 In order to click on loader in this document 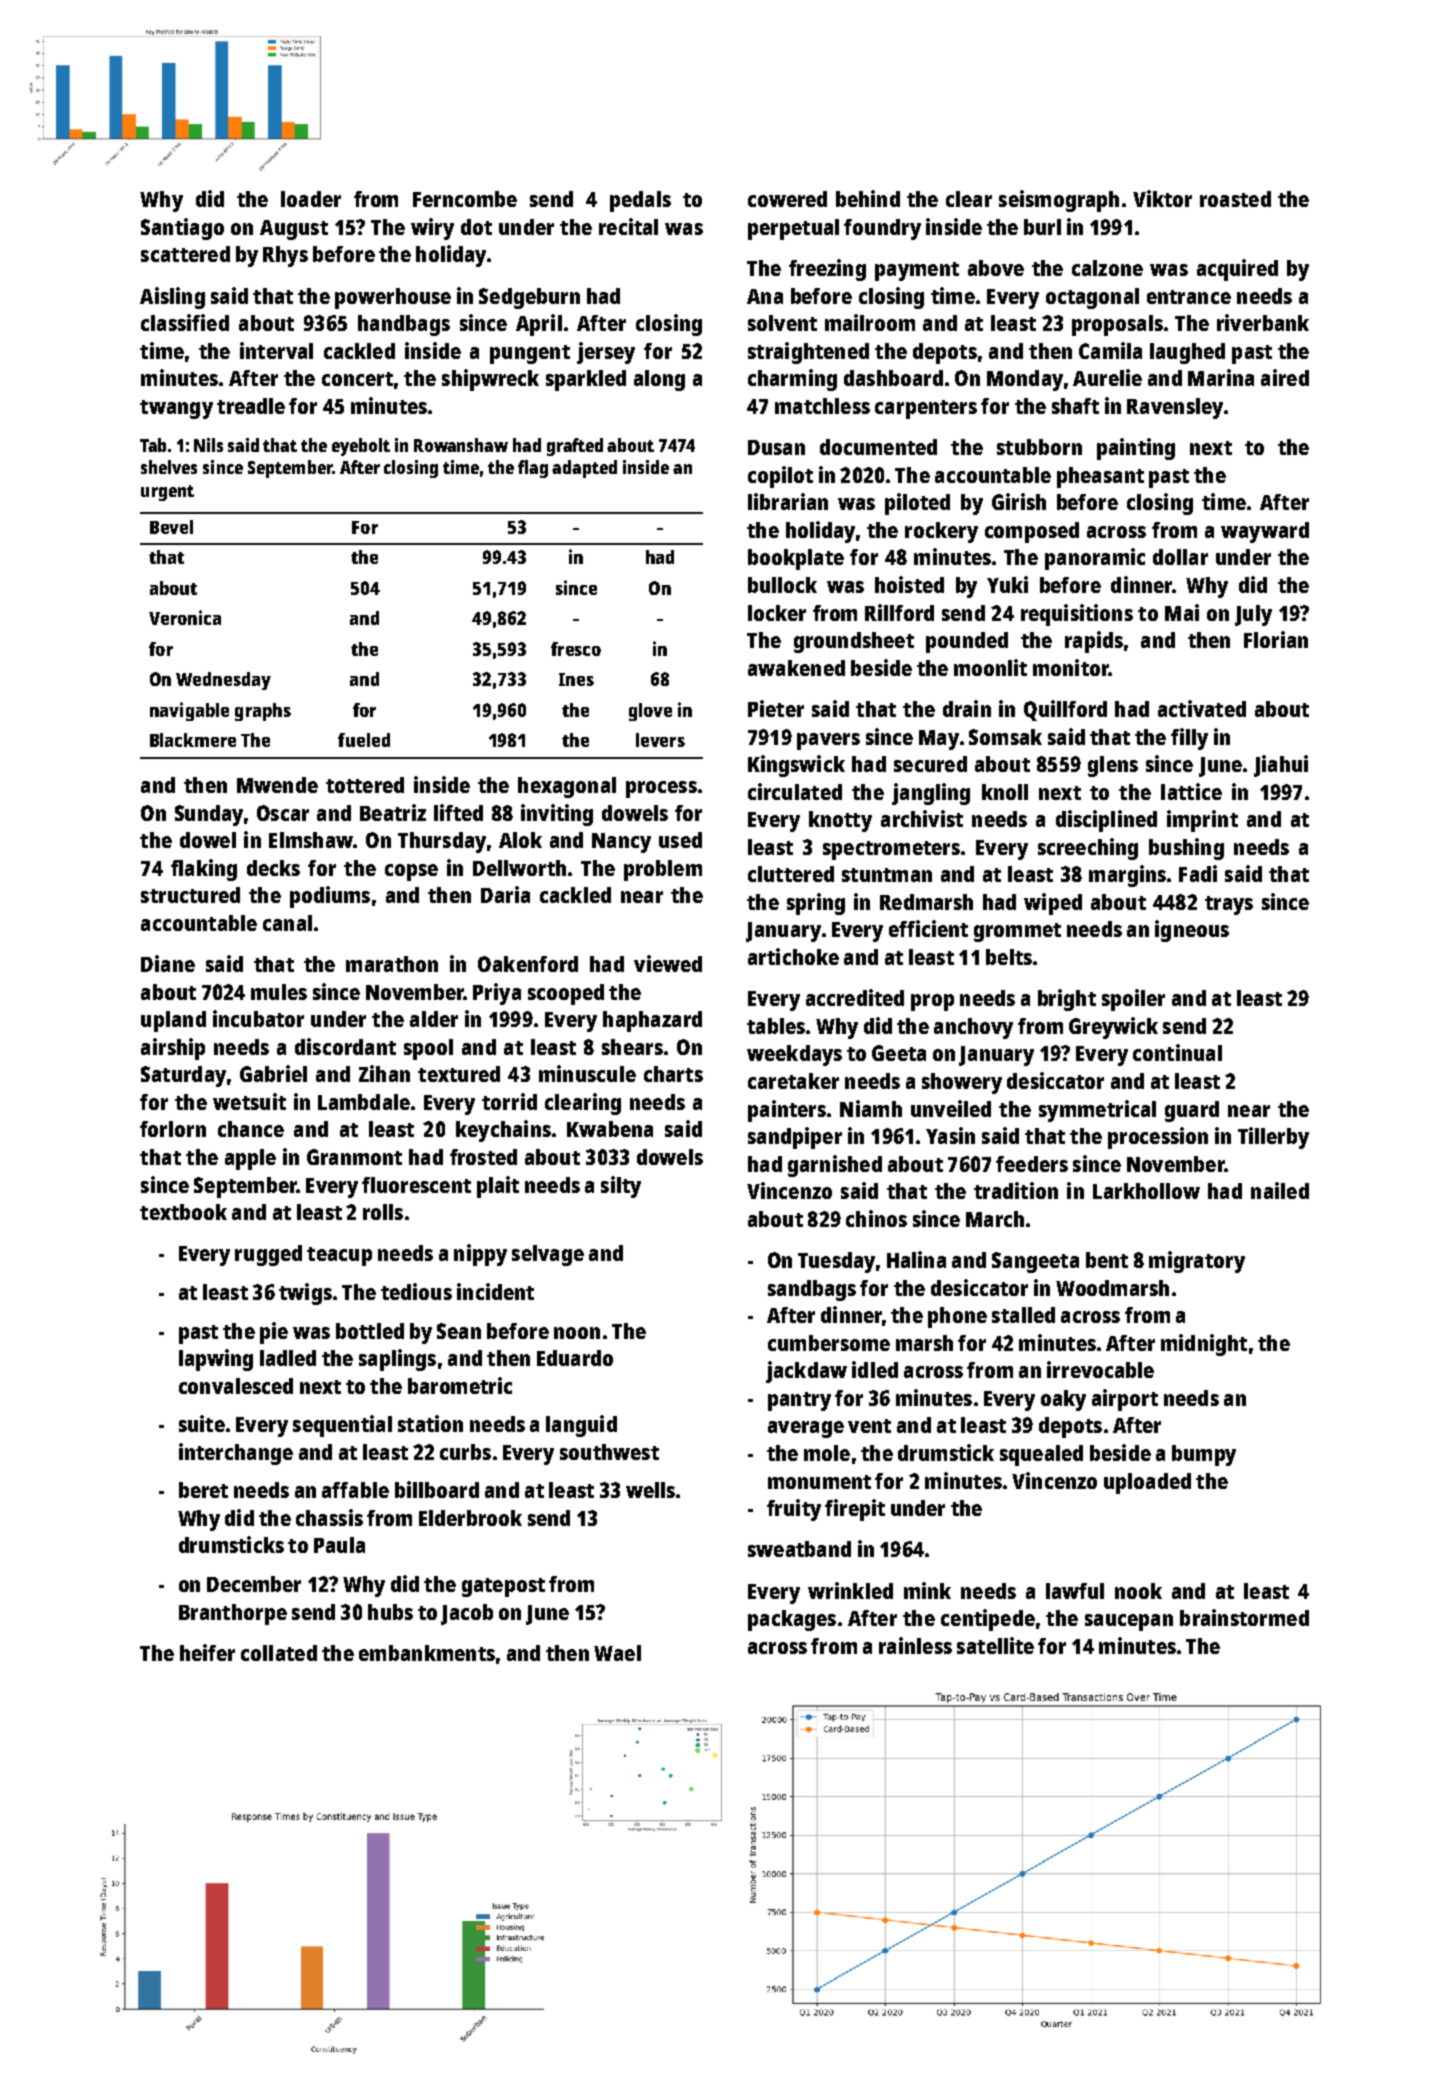, I will do `click(311, 199)`.
